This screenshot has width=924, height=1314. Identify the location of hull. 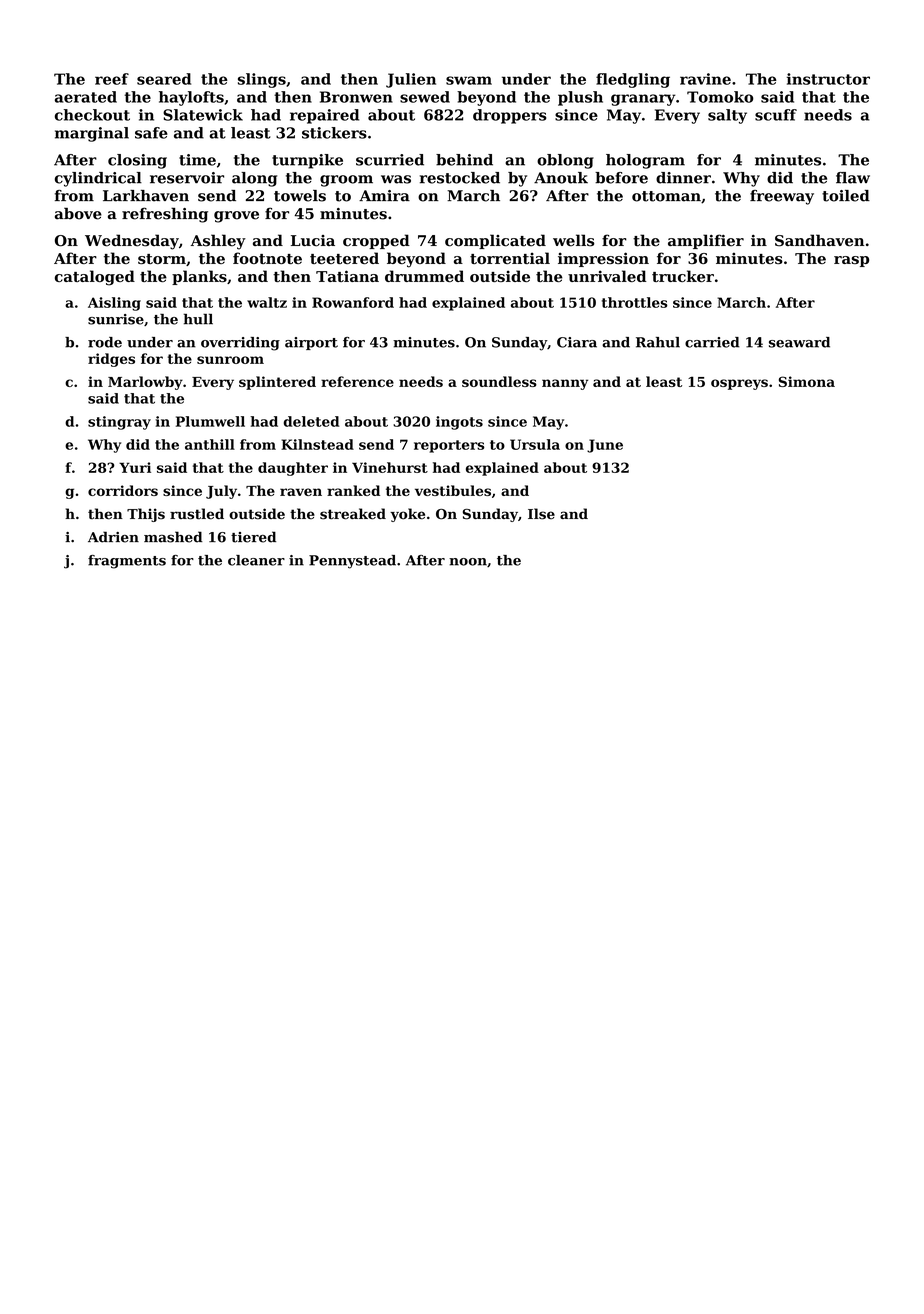
(198, 319).
